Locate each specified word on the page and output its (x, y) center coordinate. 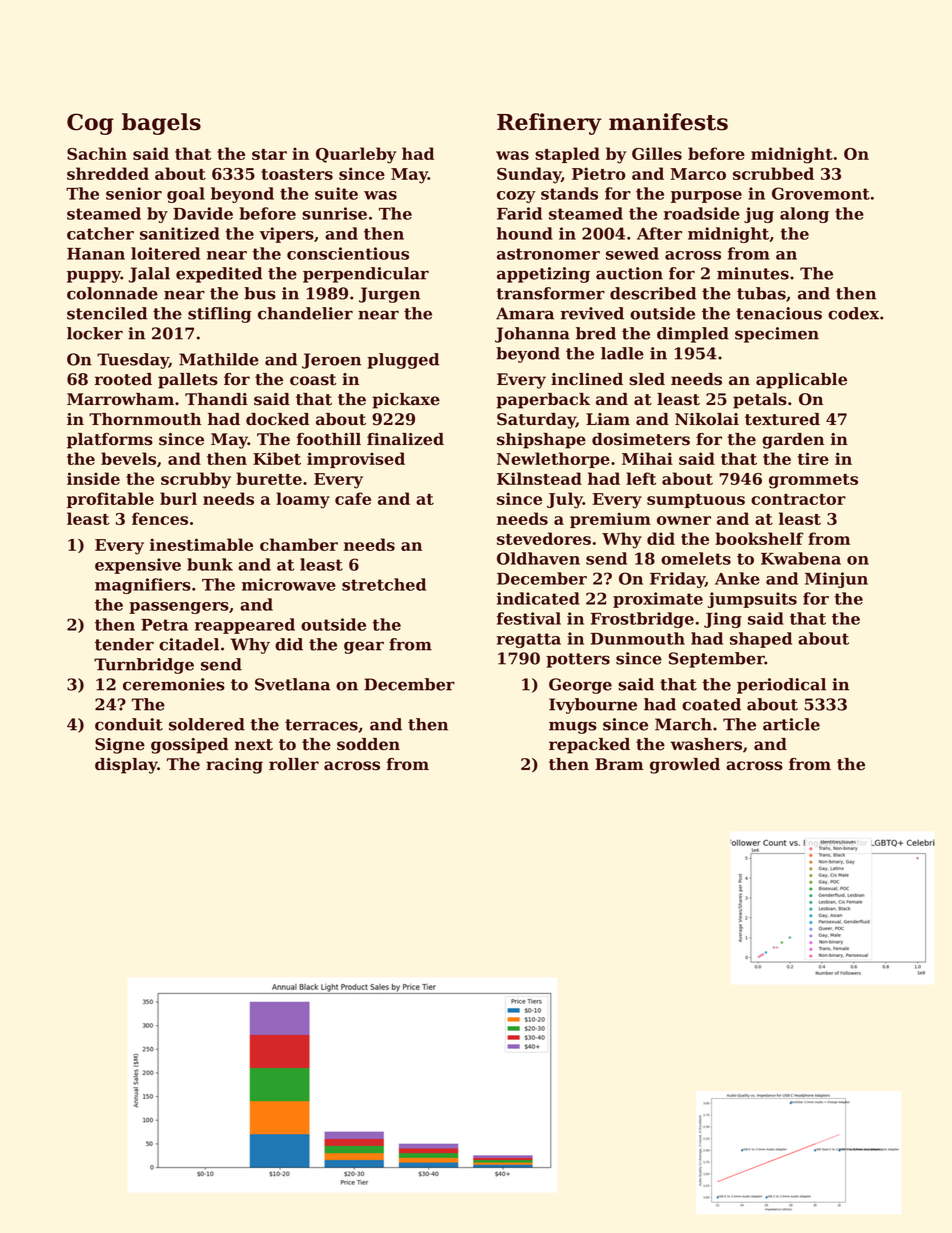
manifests (668, 122)
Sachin (97, 153)
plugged (403, 361)
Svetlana (292, 684)
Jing (723, 620)
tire (813, 458)
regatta (529, 640)
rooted (123, 379)
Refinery (549, 124)
